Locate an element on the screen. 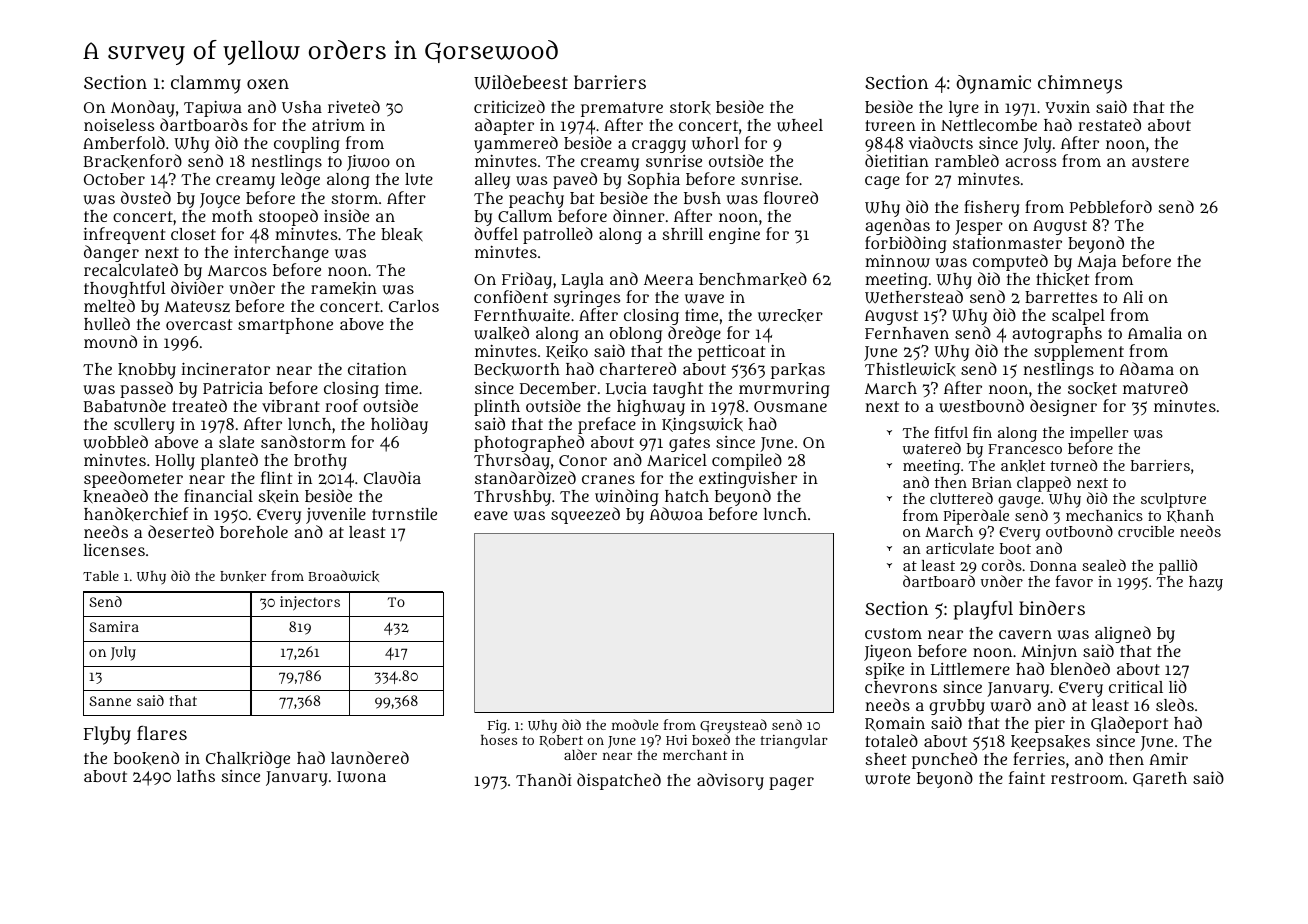  Nettlecombe is located at coordinates (989, 125).
